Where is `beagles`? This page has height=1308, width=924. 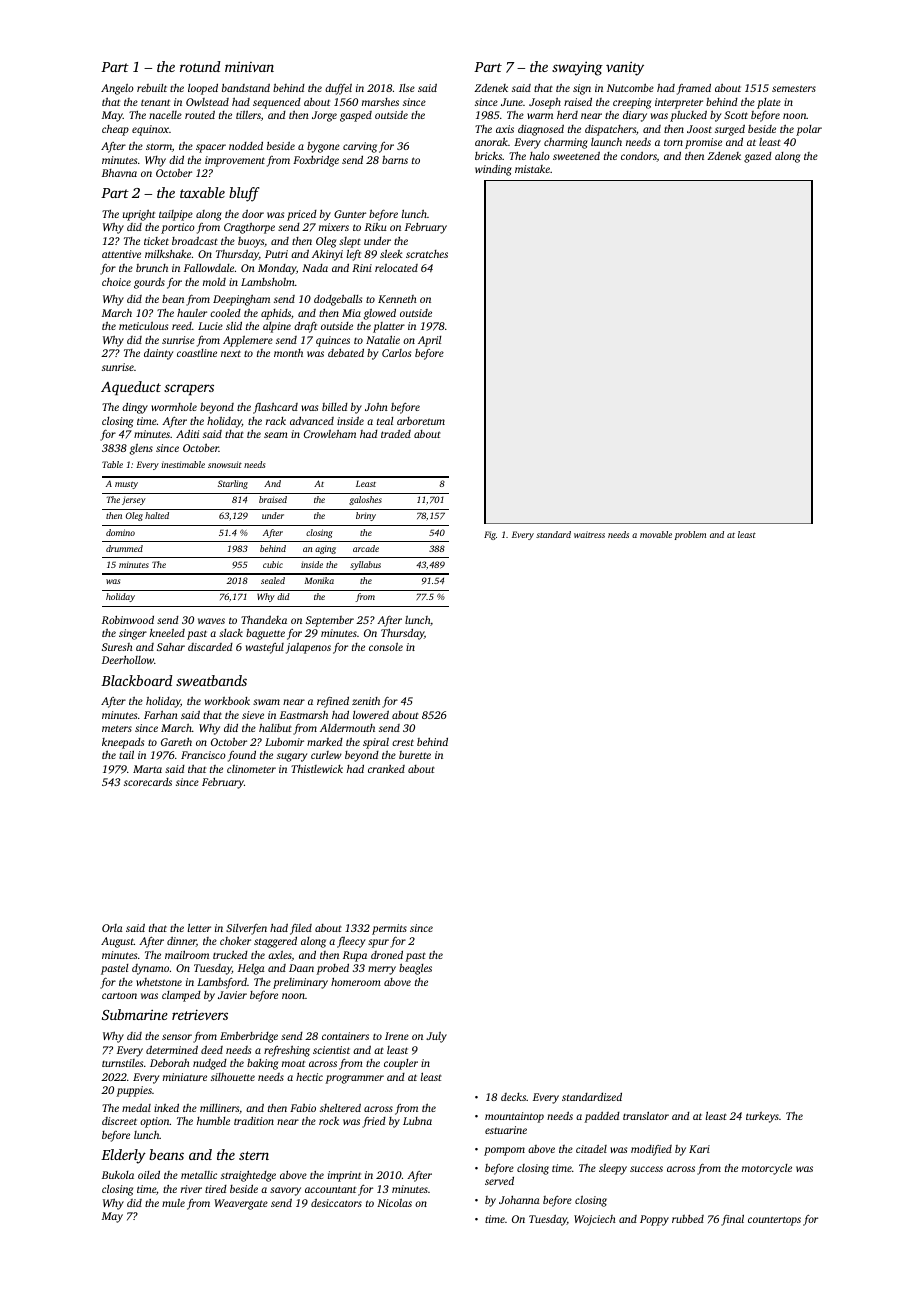
beagles is located at coordinates (415, 969).
